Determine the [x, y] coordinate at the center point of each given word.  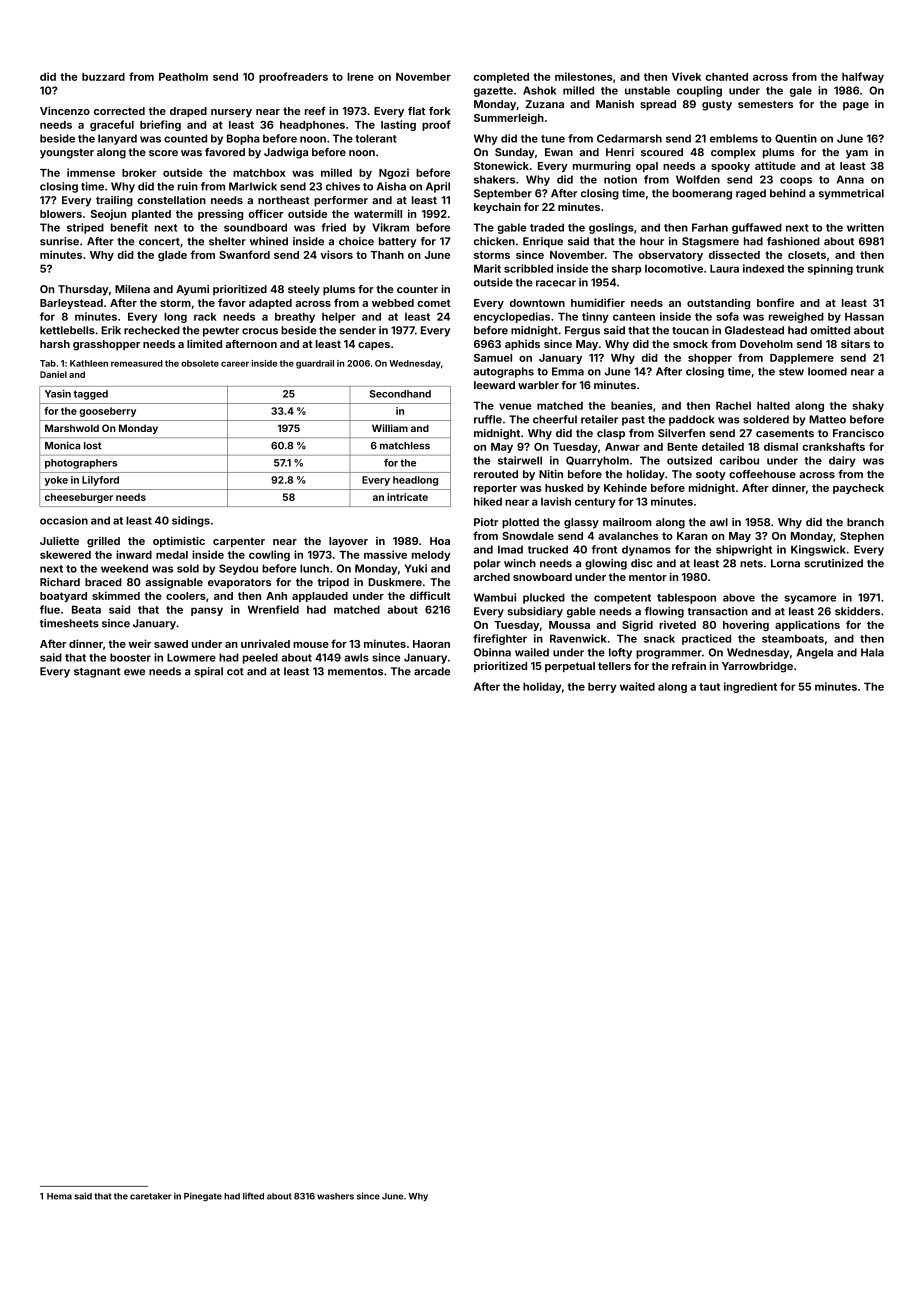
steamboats [793, 638]
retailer [599, 419]
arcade [432, 671]
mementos [355, 672]
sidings [191, 521]
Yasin [58, 394]
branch [865, 522]
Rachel [733, 405]
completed [501, 78]
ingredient [750, 687]
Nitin [551, 474]
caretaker [150, 1196]
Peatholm [183, 77]
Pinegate [203, 1197]
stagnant [97, 673]
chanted [727, 77]
